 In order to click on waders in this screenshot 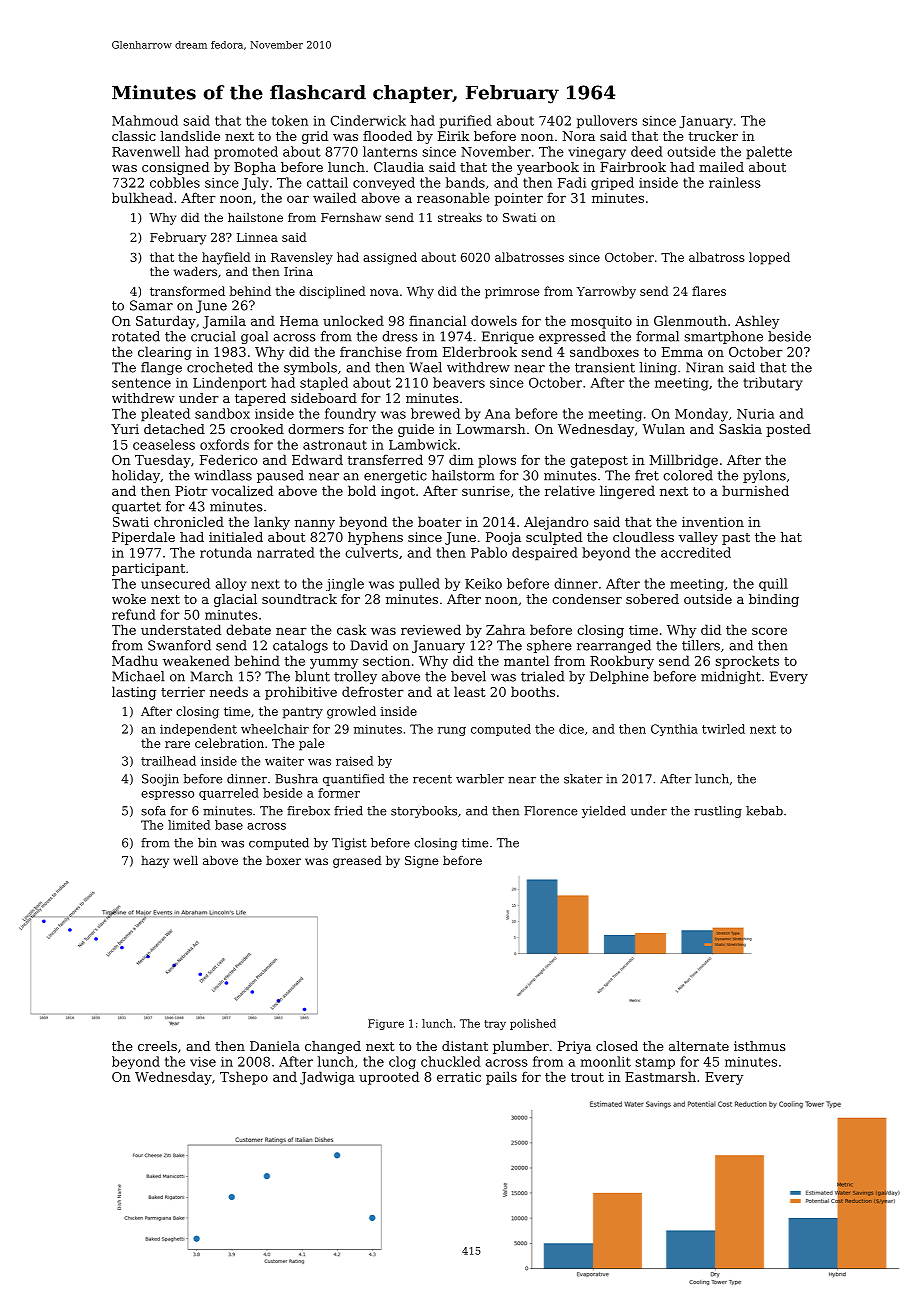, I will do `click(195, 271)`.
